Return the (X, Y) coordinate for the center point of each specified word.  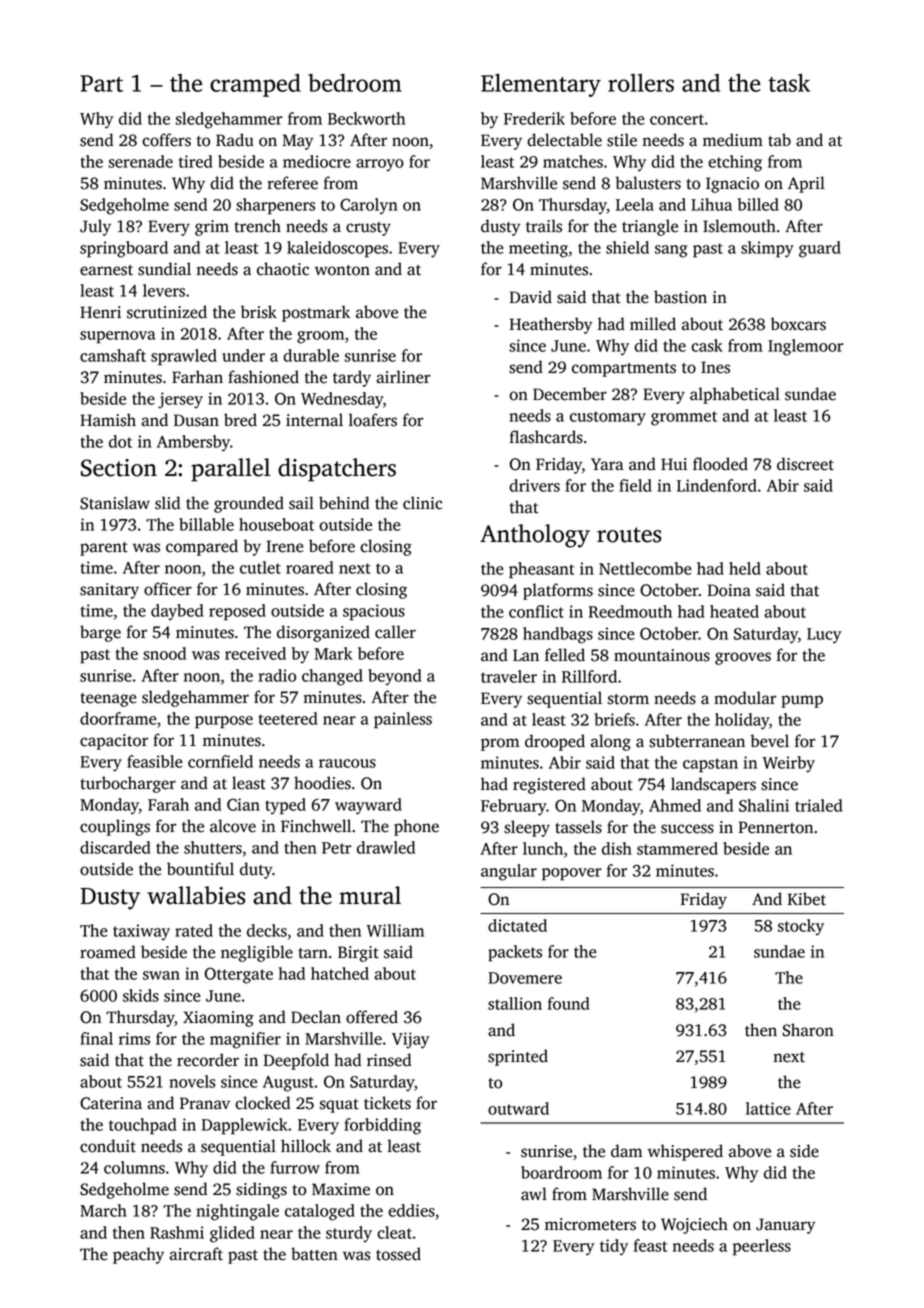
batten (314, 1254)
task (789, 82)
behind (344, 503)
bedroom (355, 82)
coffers (166, 140)
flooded (720, 464)
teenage (108, 700)
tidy (614, 1247)
